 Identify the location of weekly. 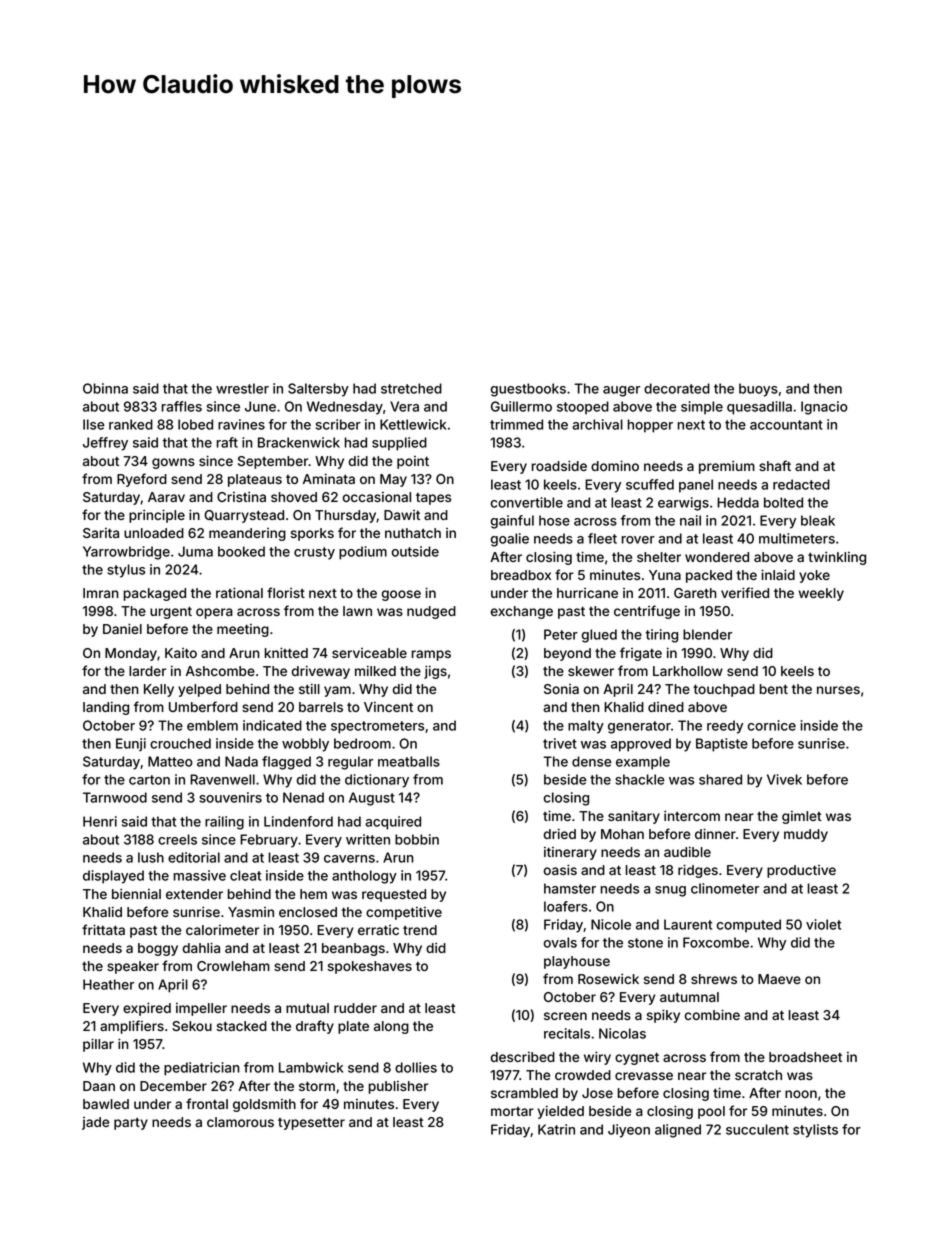
(821, 594).
